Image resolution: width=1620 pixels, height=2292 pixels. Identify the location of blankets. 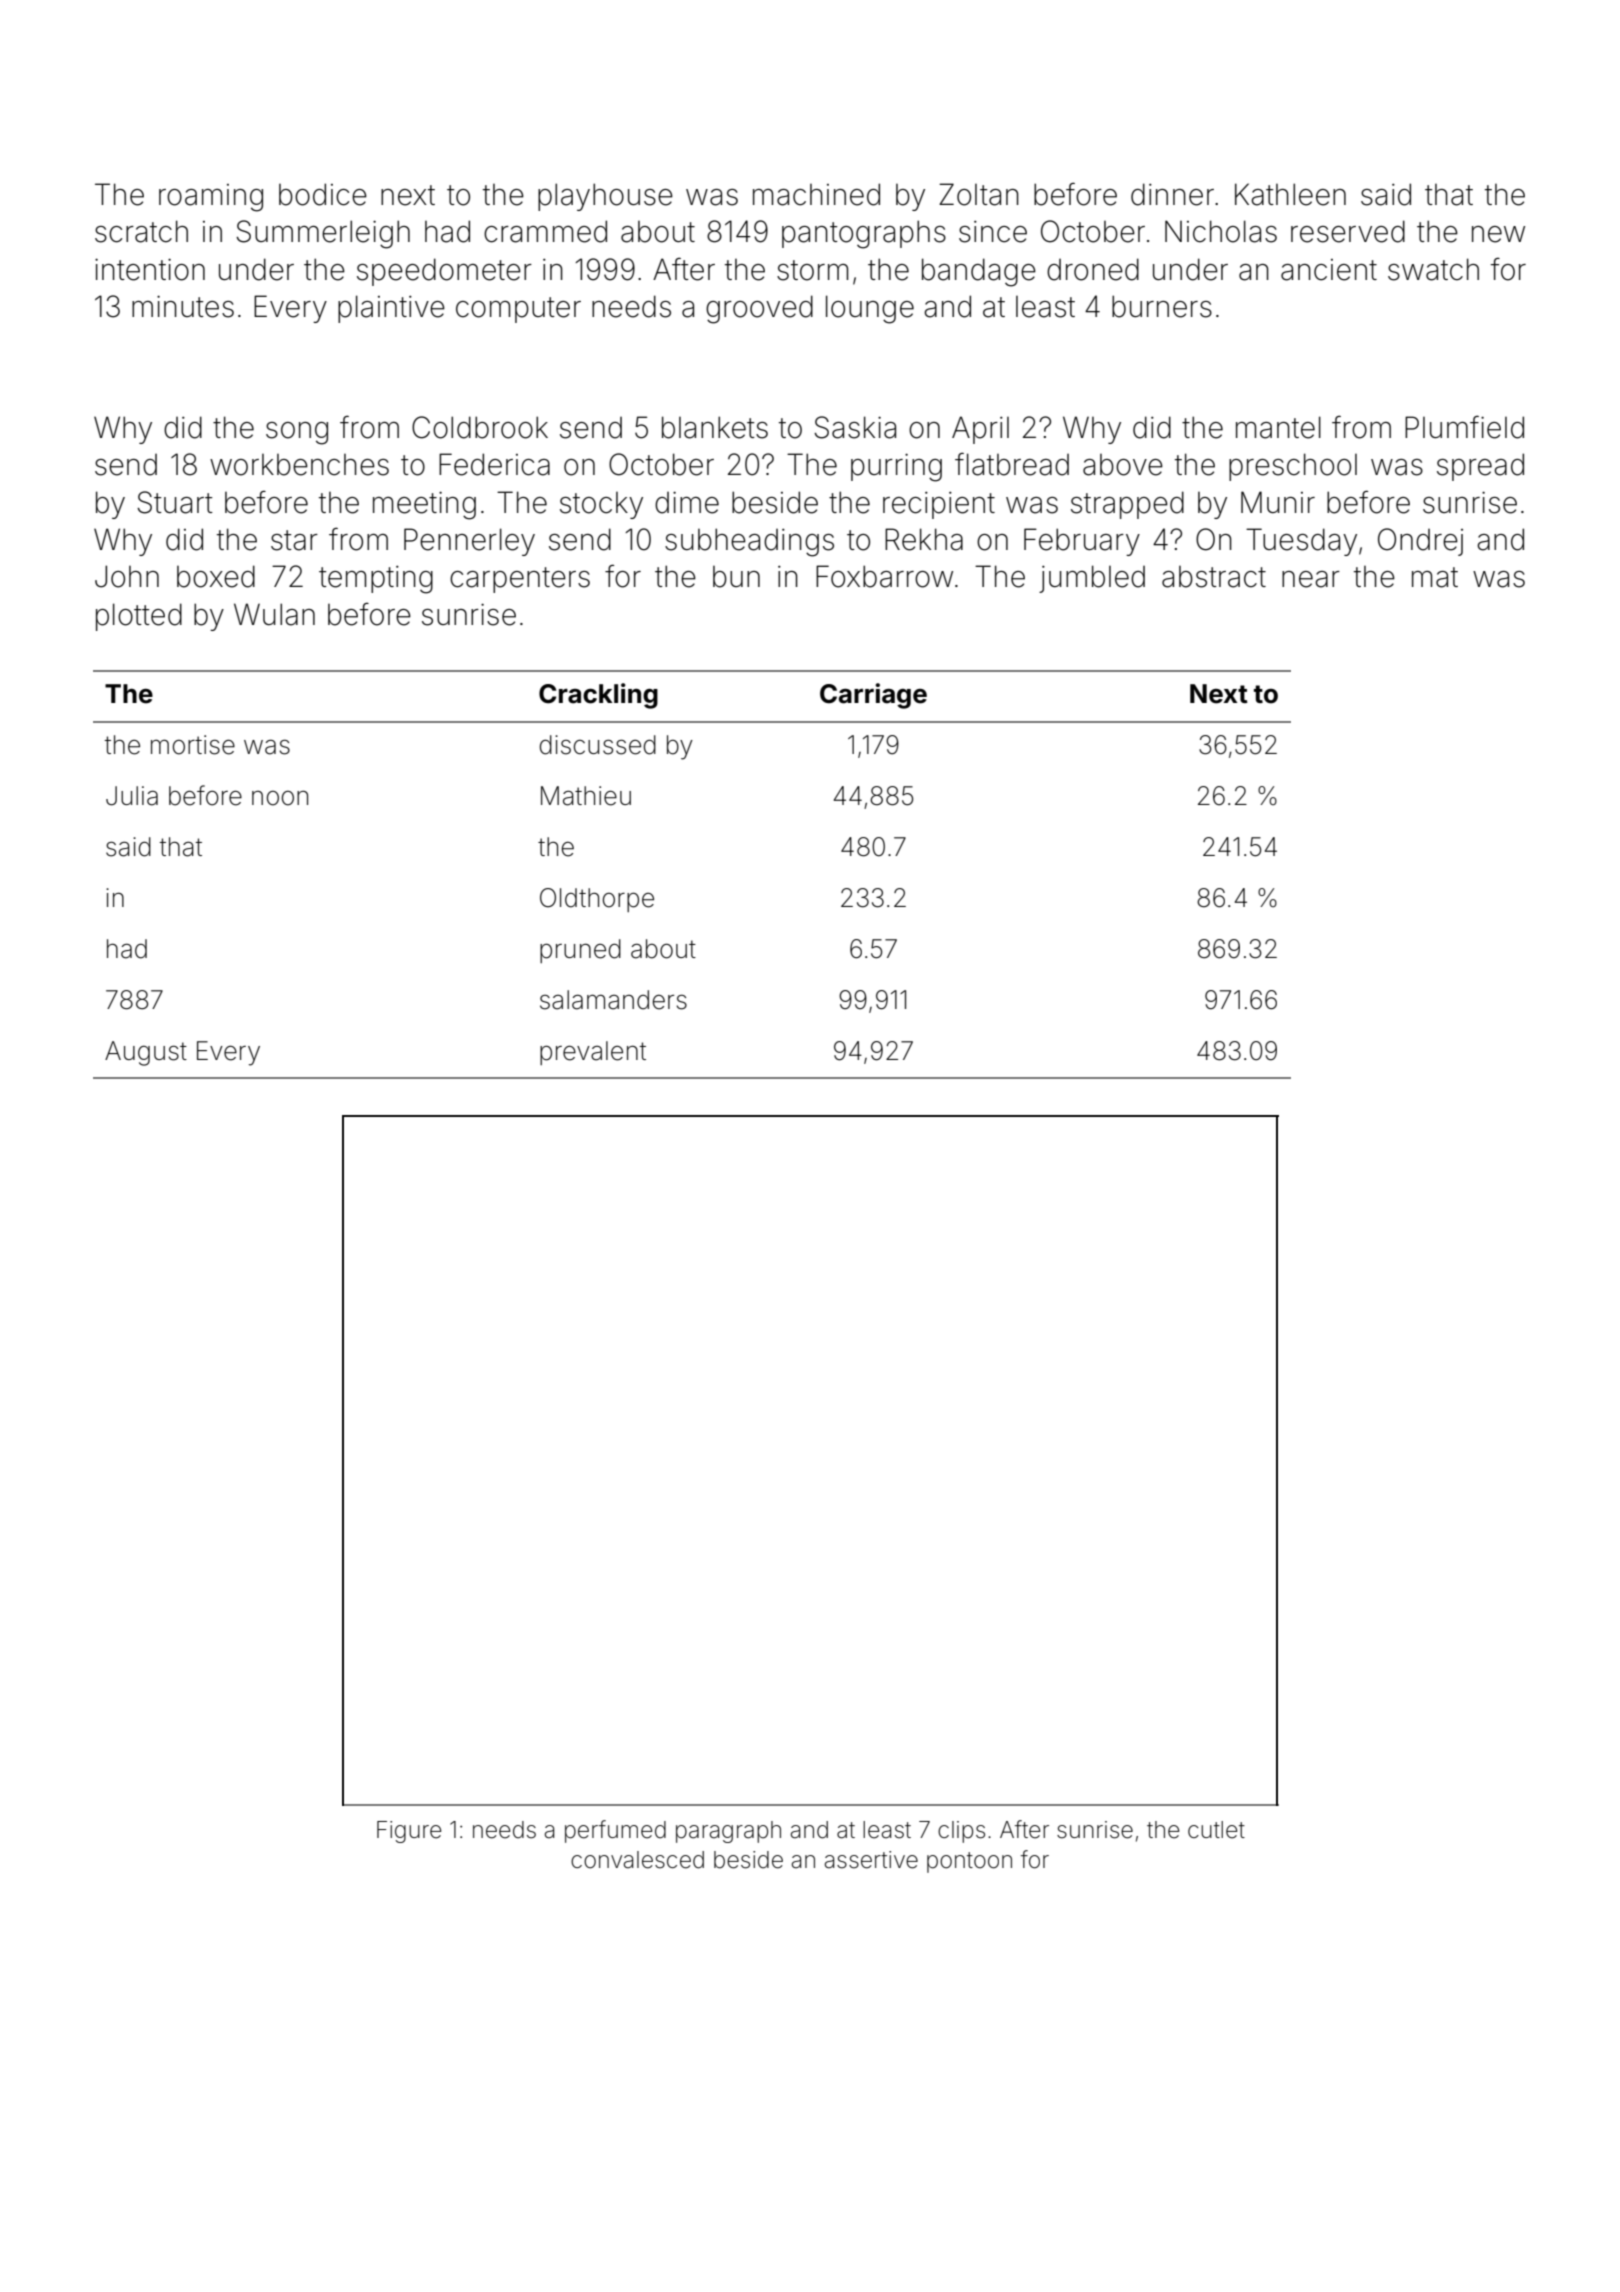
(715, 427).
